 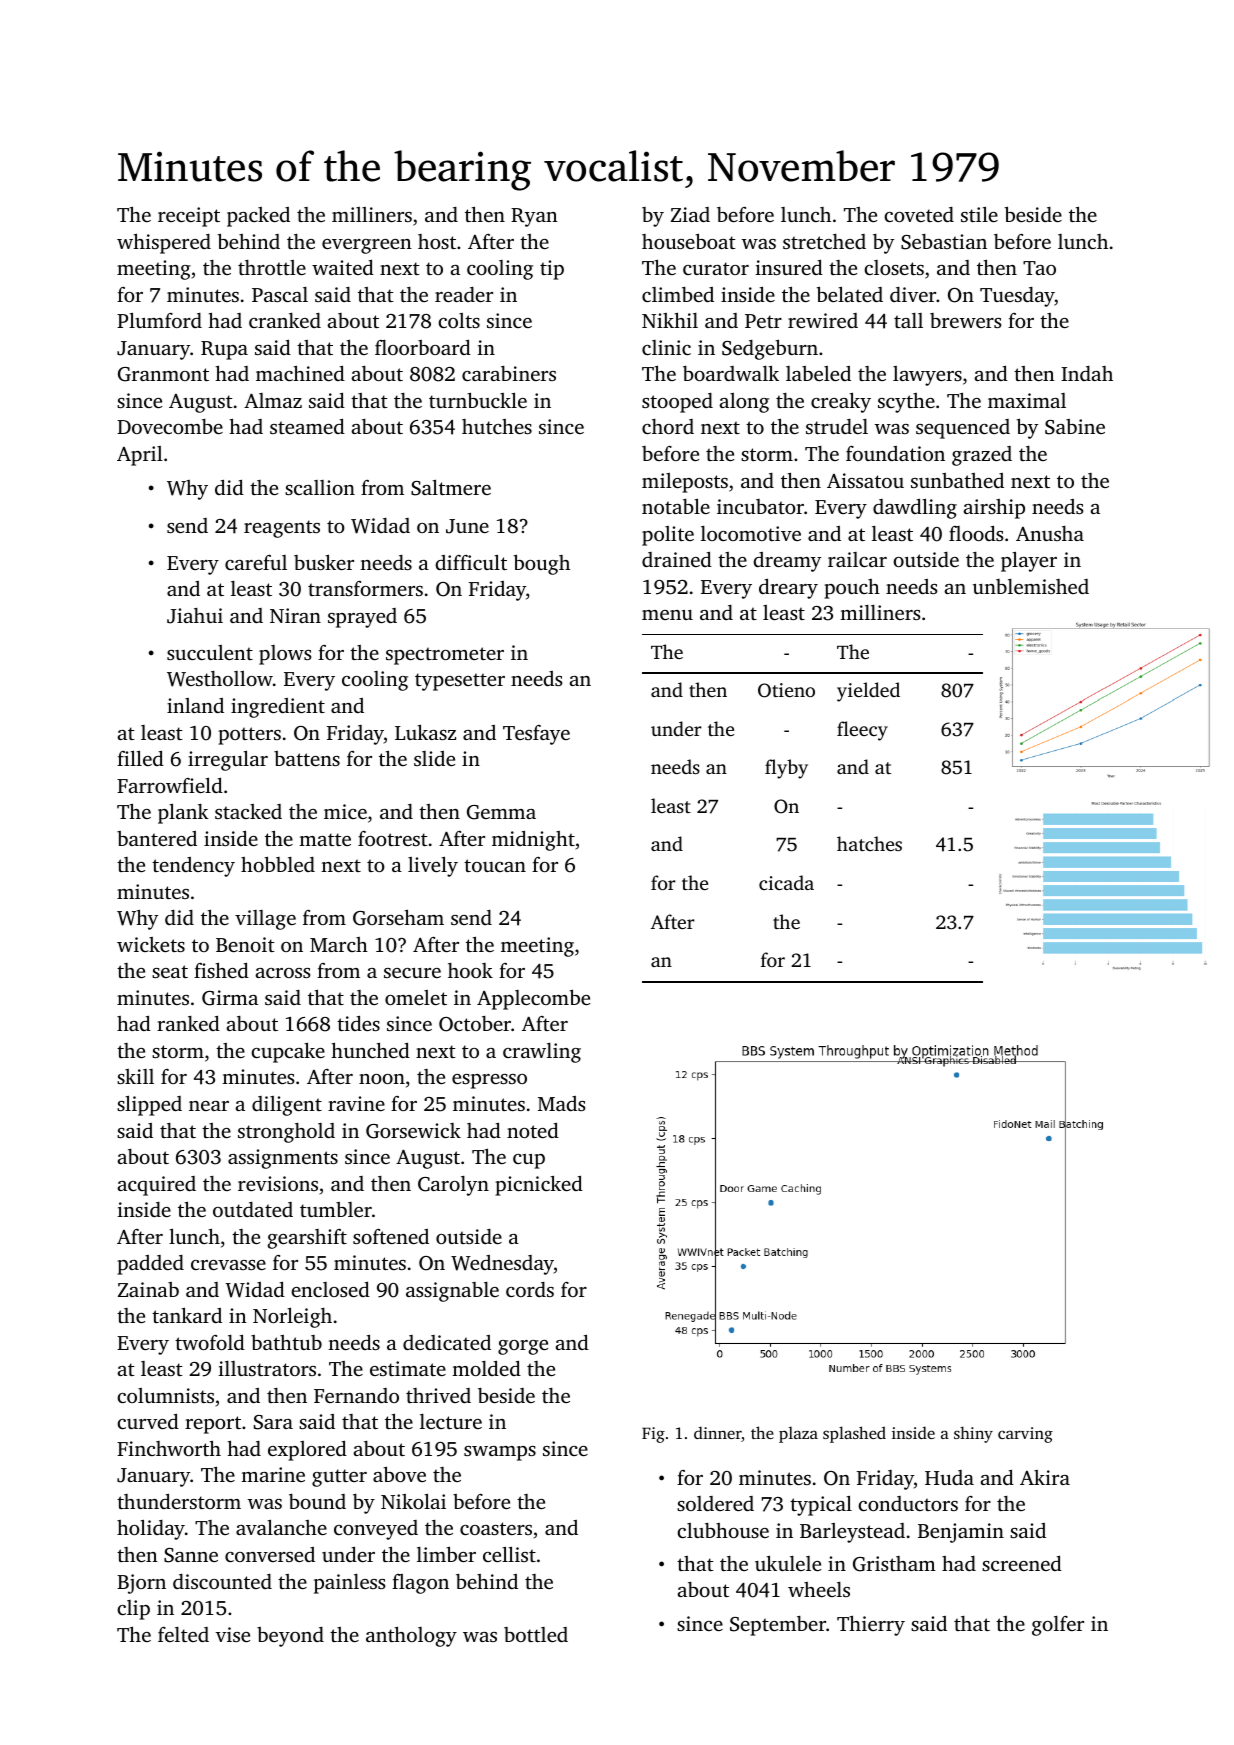 I want to click on maximal, so click(x=1027, y=400).
